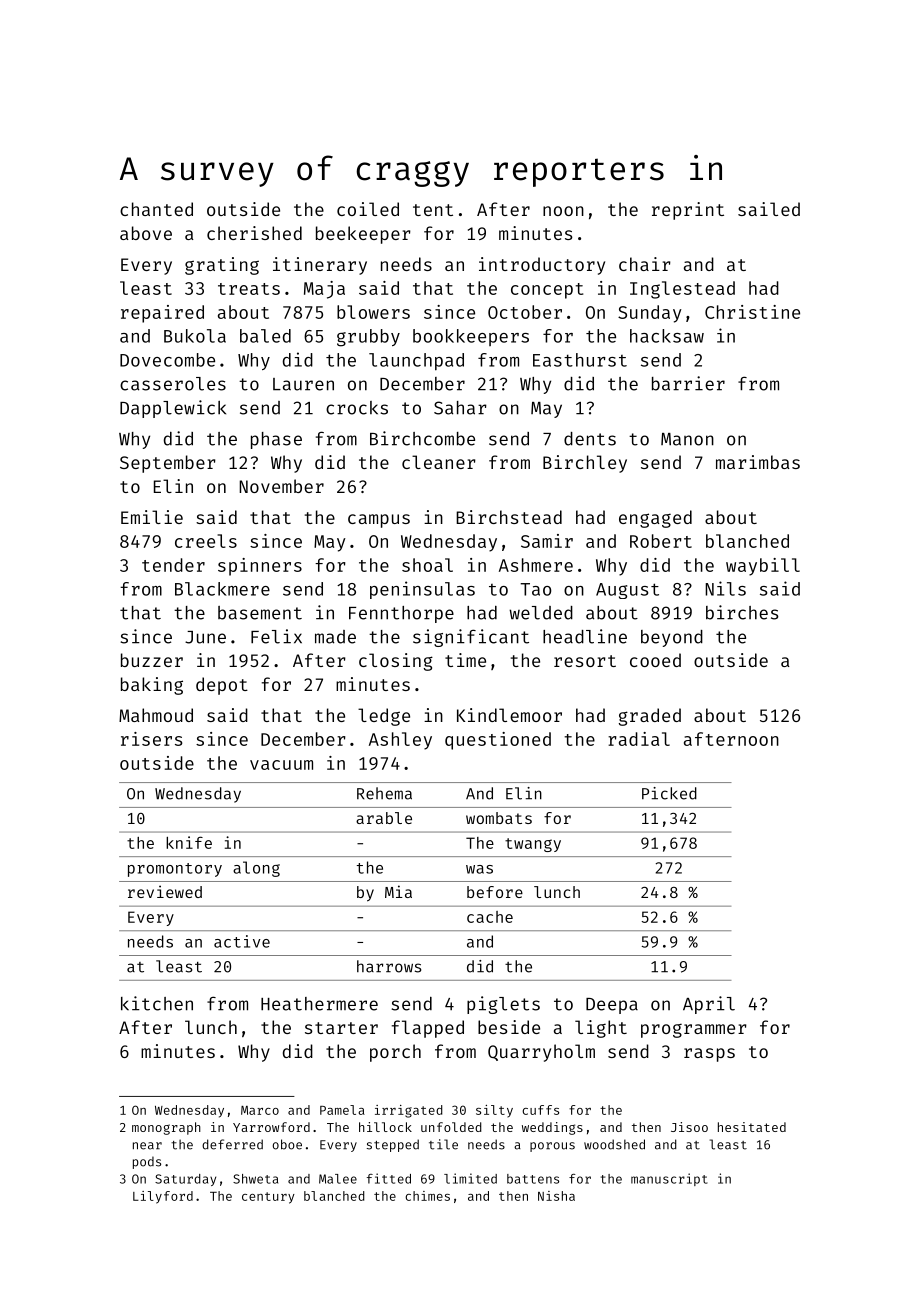 The image size is (924, 1314). I want to click on porch, so click(395, 1053).
